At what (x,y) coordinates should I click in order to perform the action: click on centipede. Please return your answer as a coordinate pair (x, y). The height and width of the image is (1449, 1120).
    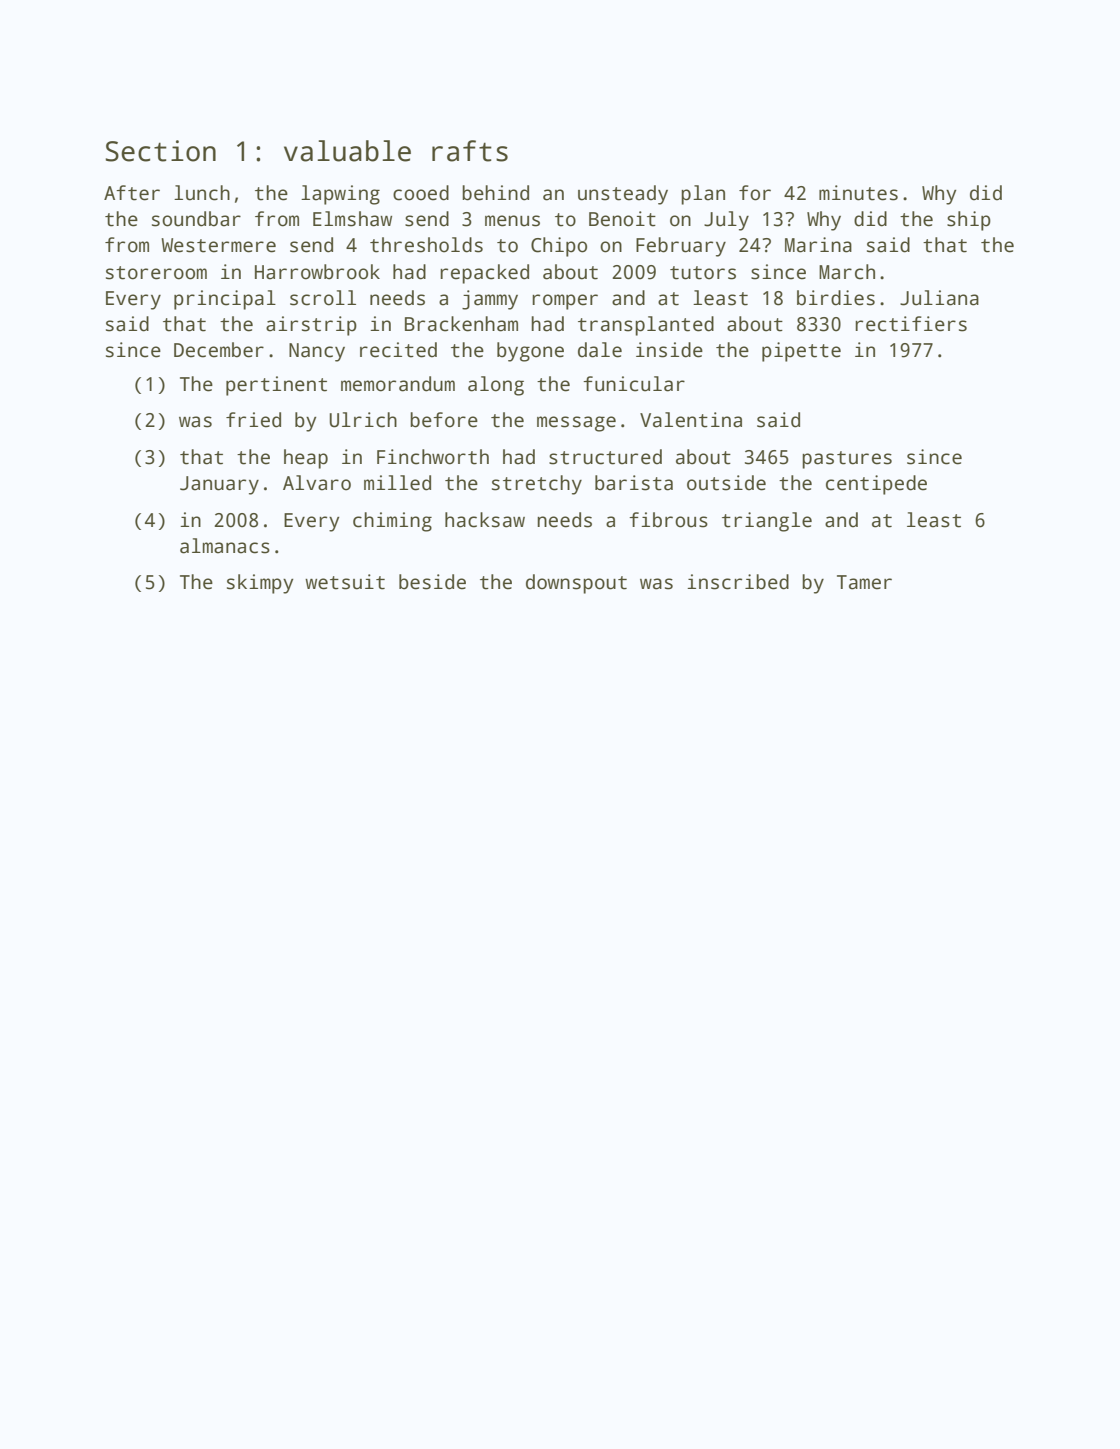
    Looking at the image, I should click on (876, 485).
